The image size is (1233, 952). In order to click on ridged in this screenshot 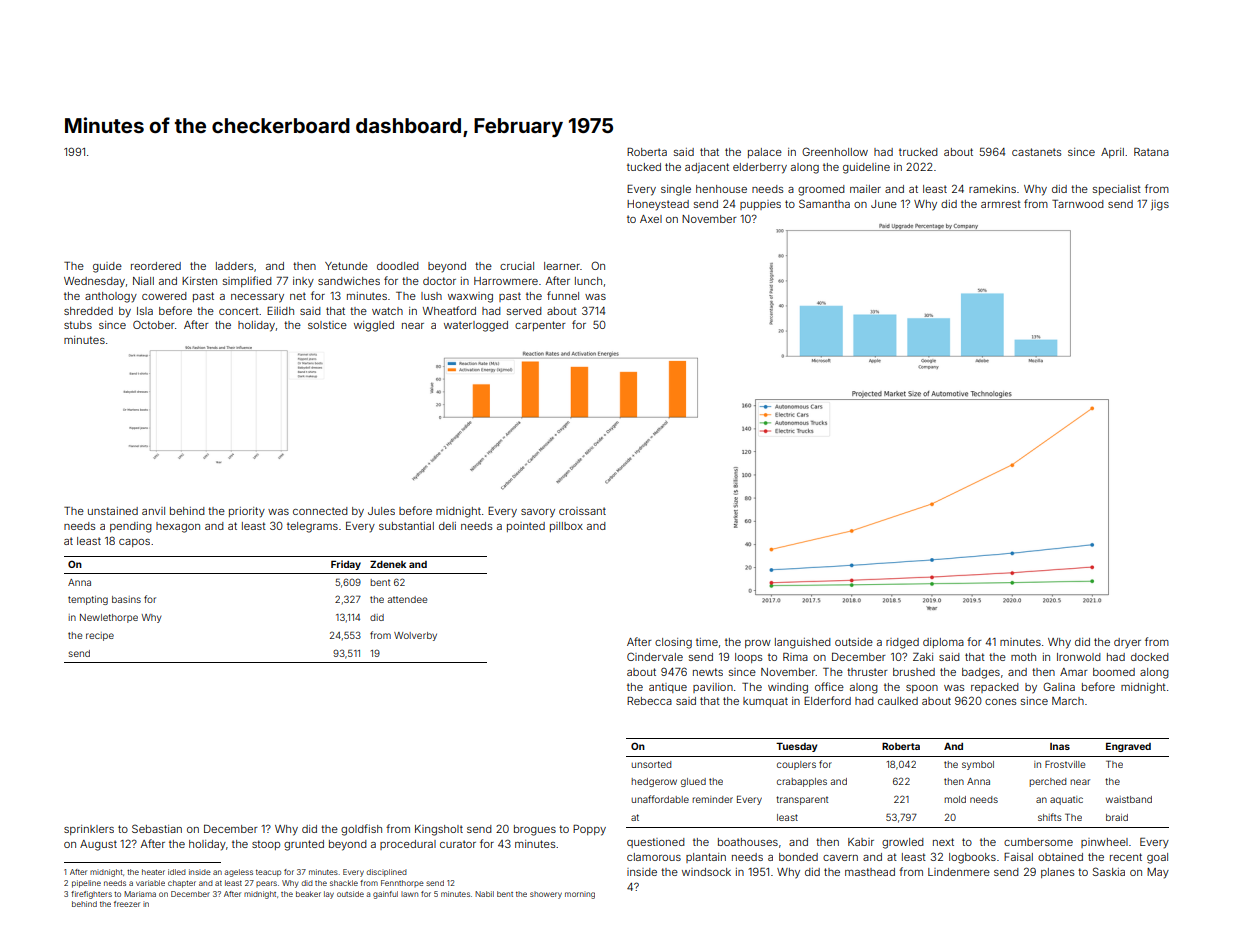, I will do `click(902, 643)`.
